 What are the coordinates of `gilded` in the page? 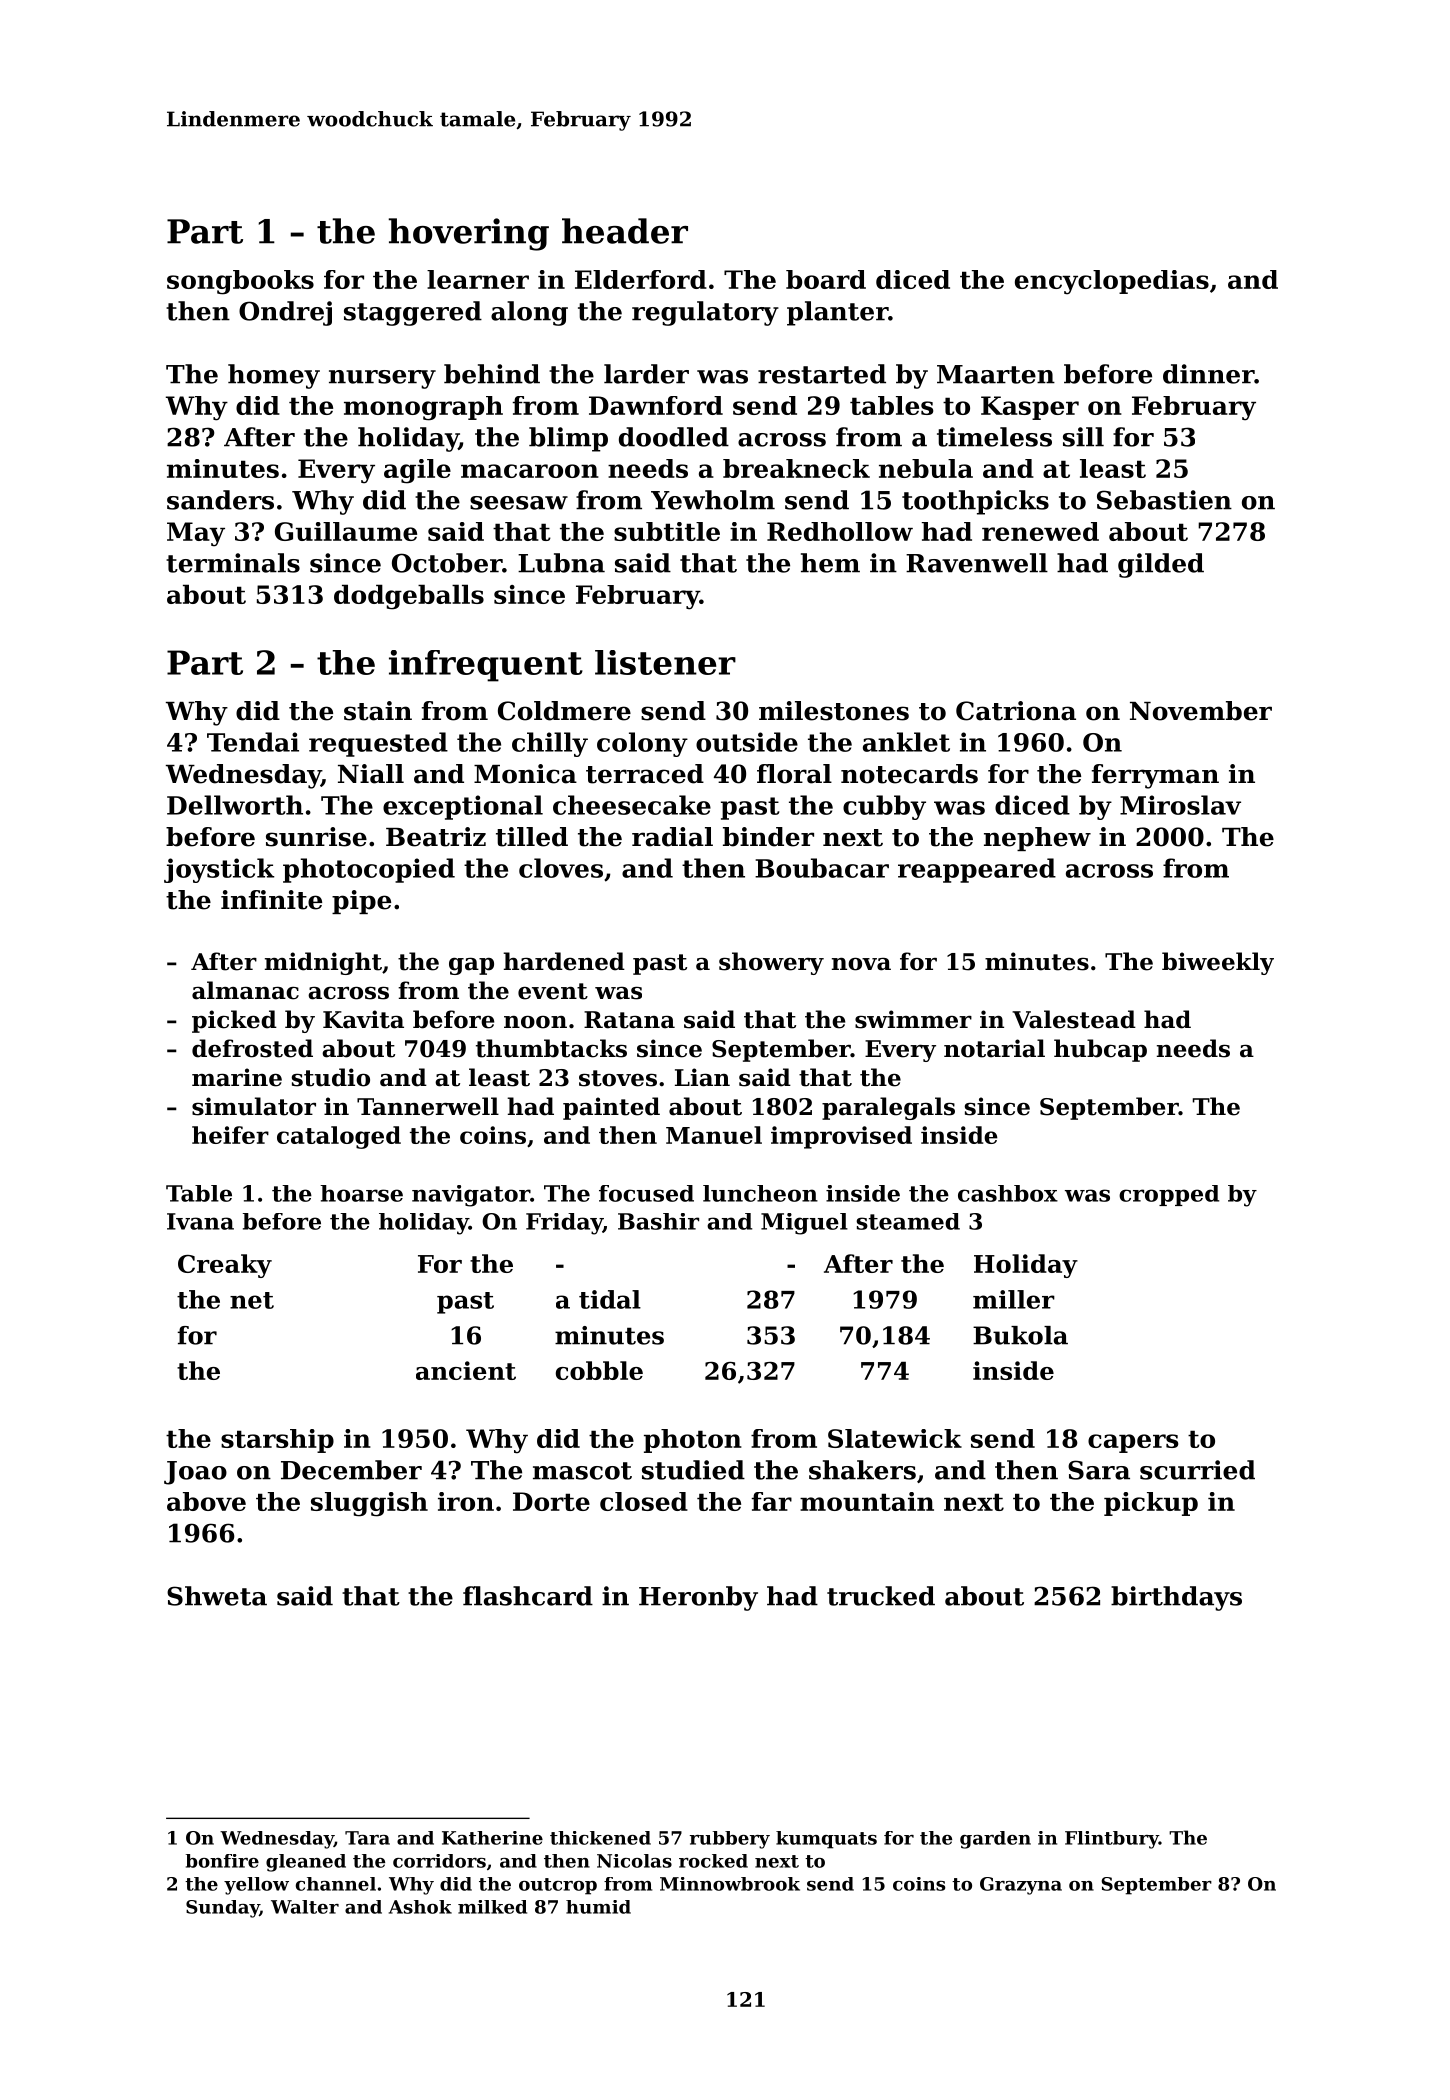 It's located at (1161, 565).
